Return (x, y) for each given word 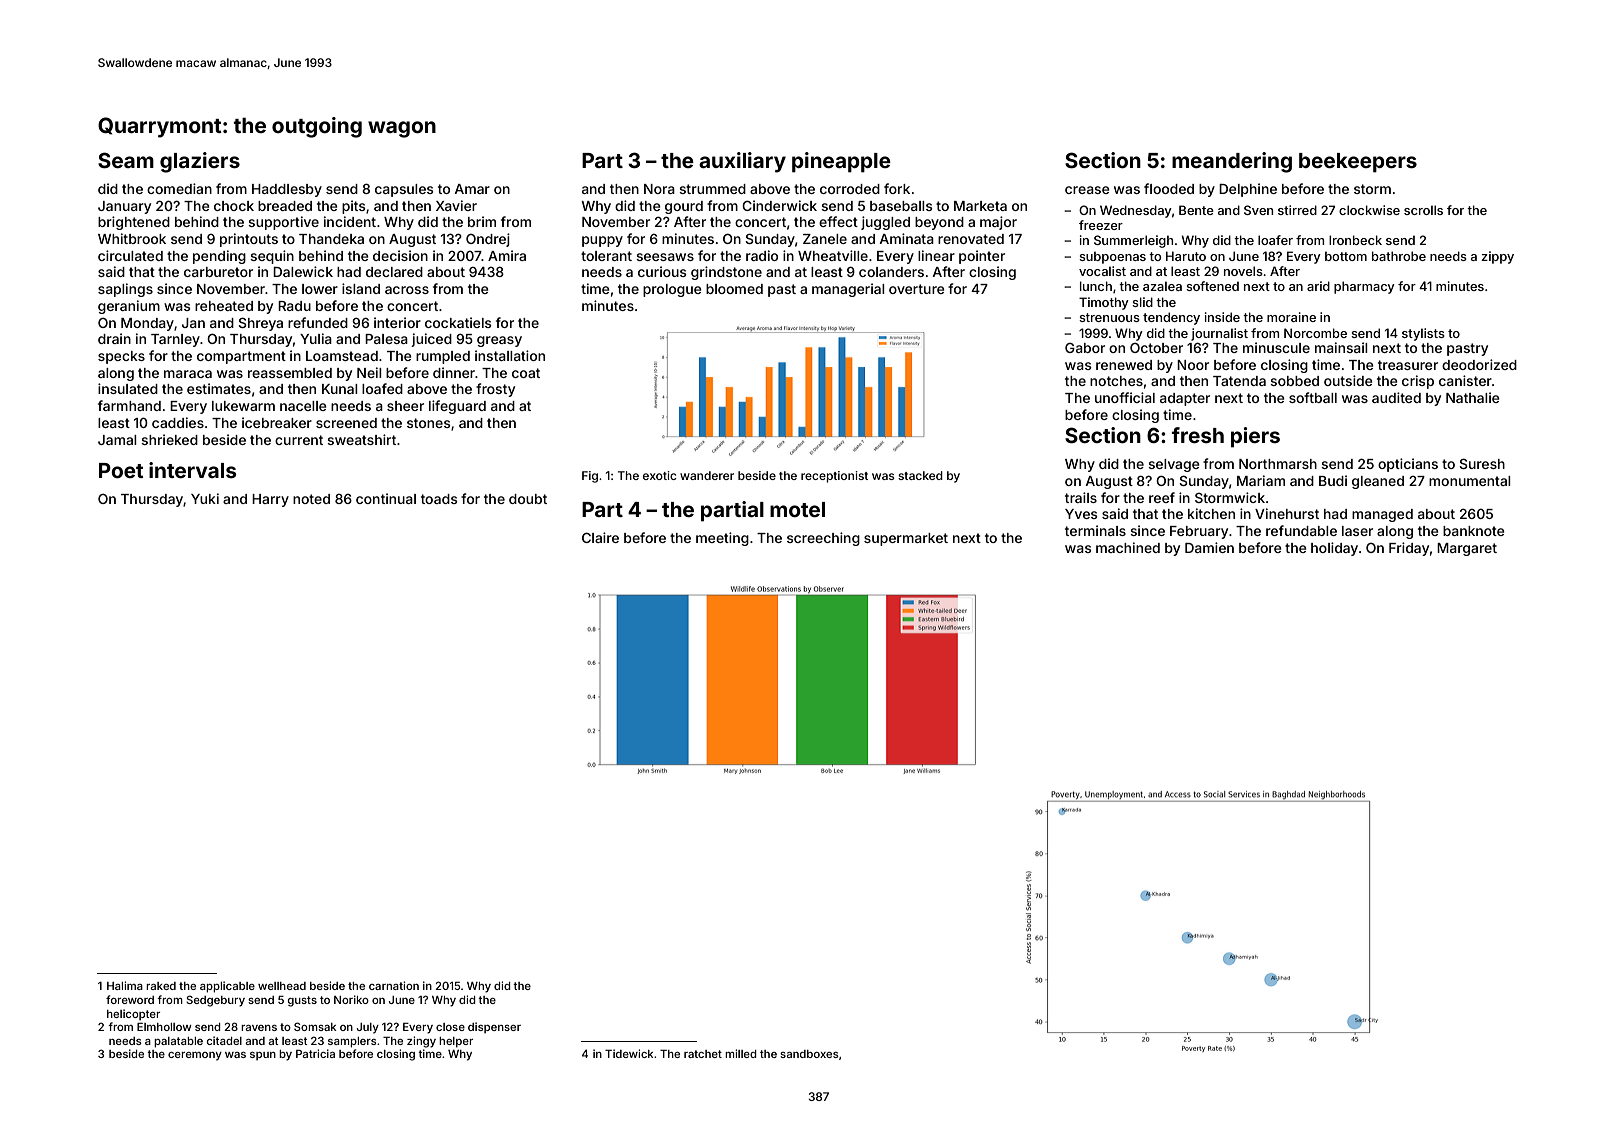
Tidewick (629, 1053)
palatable (178, 1042)
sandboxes (809, 1054)
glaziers (200, 162)
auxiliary (742, 162)
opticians (1408, 465)
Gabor (1085, 348)
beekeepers (1358, 163)
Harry (270, 500)
